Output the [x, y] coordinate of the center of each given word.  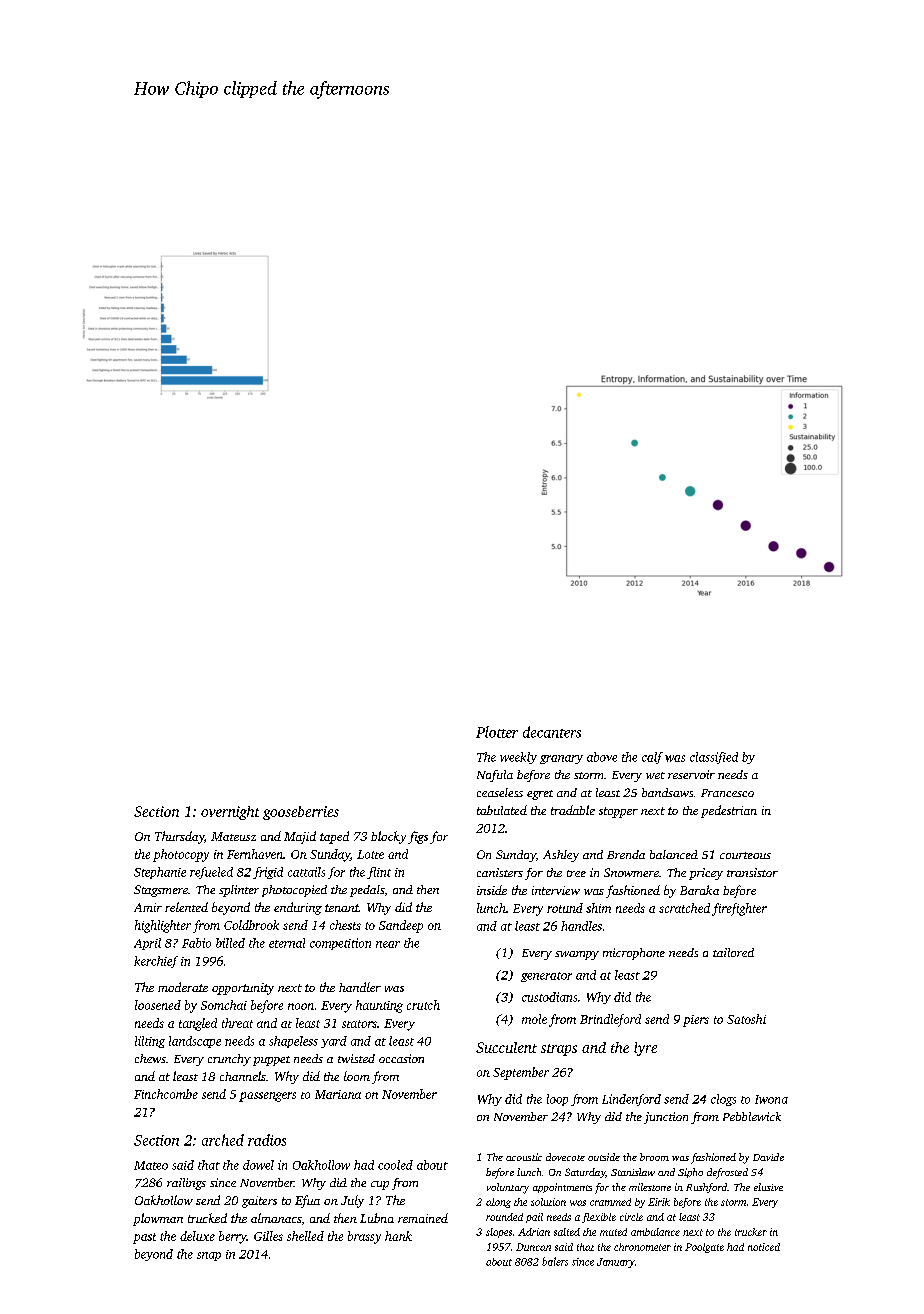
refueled [211, 873]
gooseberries [301, 813]
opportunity [243, 989]
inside [492, 890]
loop [557, 1100]
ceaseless [500, 792]
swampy [577, 955]
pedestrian [729, 811]
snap [209, 1256]
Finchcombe [166, 1094]
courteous [745, 855]
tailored [733, 952]
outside [604, 1157]
